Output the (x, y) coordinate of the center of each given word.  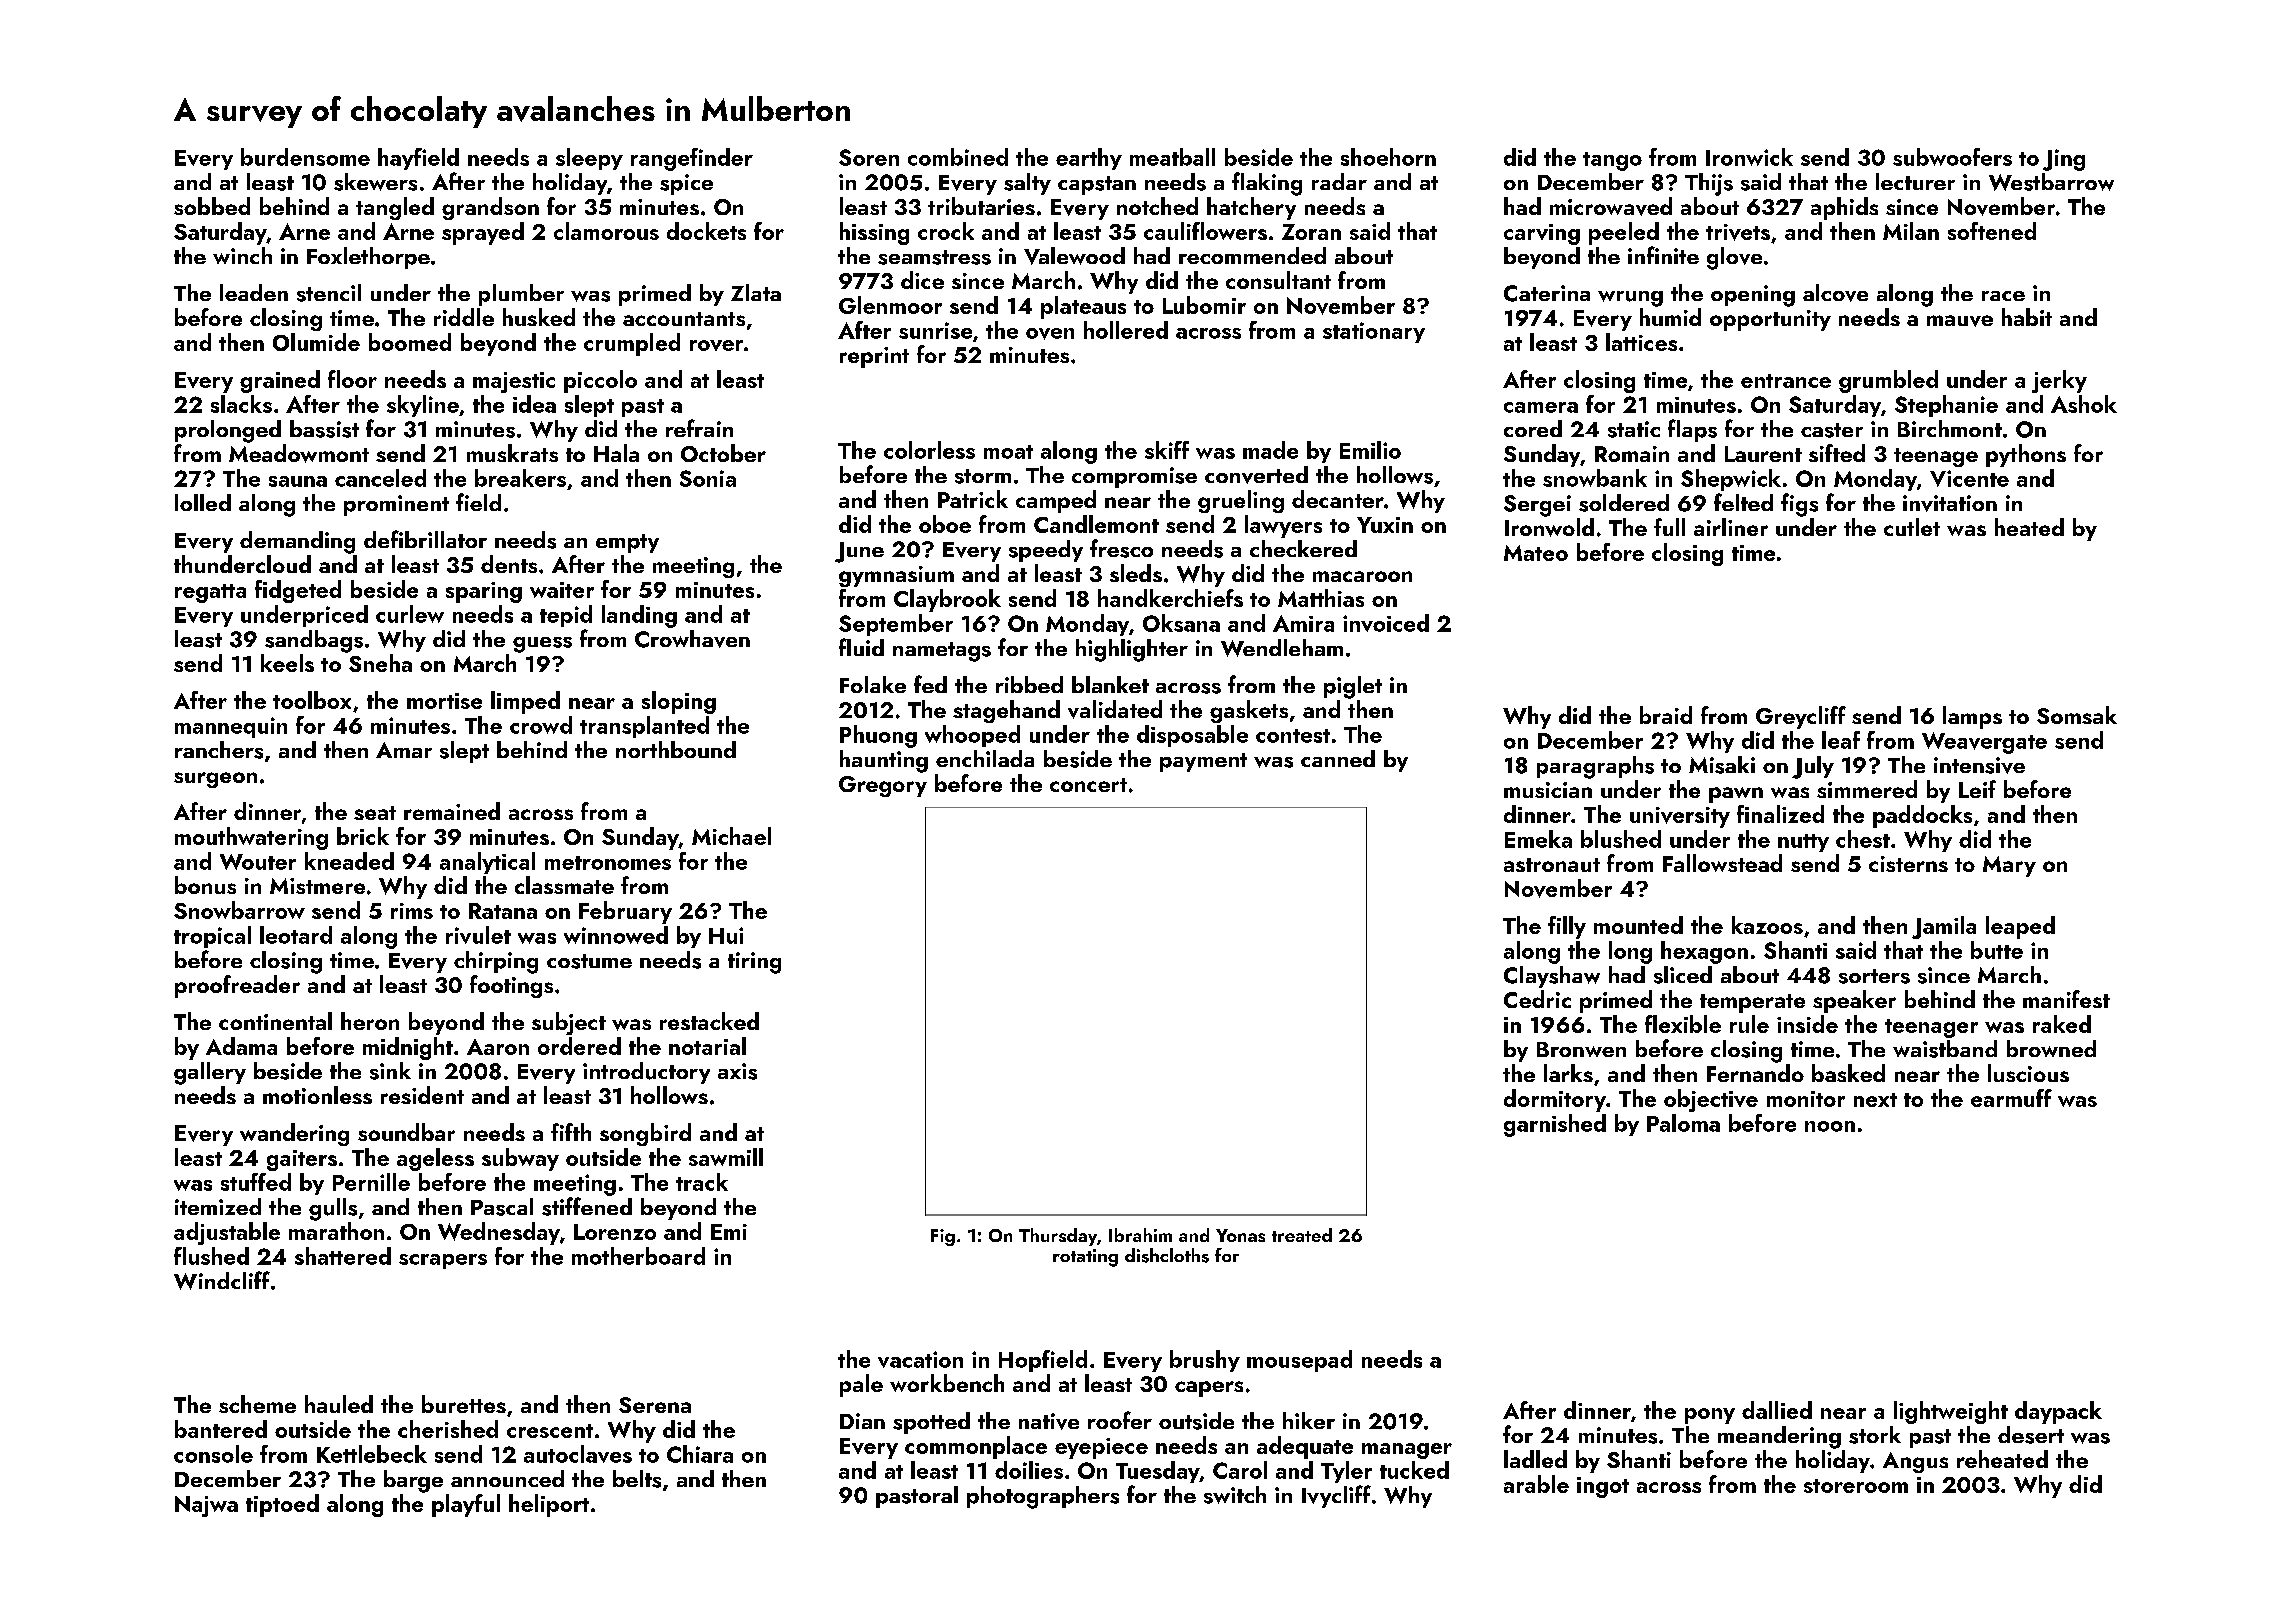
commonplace (976, 1447)
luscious (2028, 1073)
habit (2027, 317)
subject (569, 1023)
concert (1088, 785)
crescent (550, 1431)
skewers (375, 182)
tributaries (981, 206)
